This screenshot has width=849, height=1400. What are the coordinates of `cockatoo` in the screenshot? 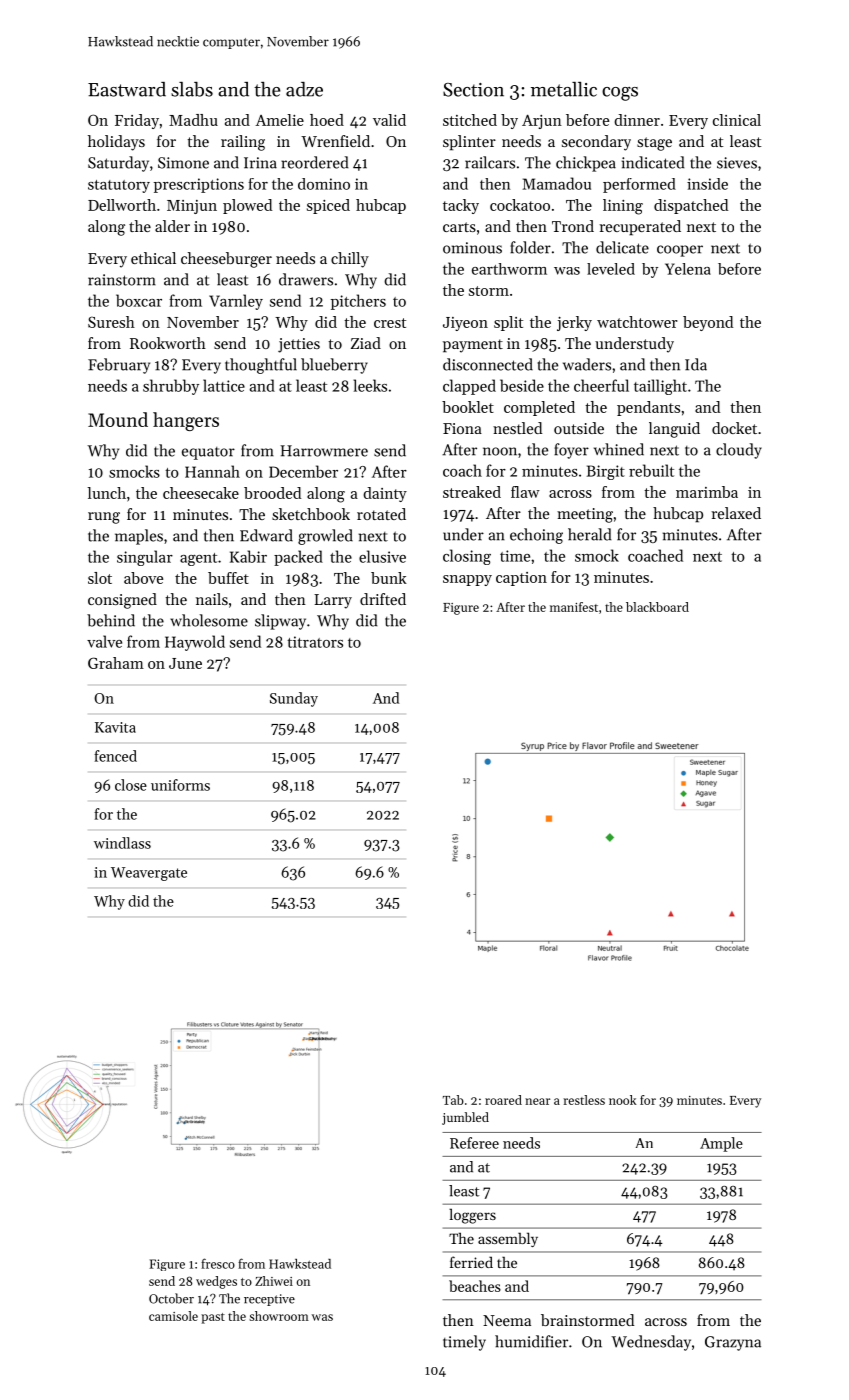 It's located at (520, 205).
